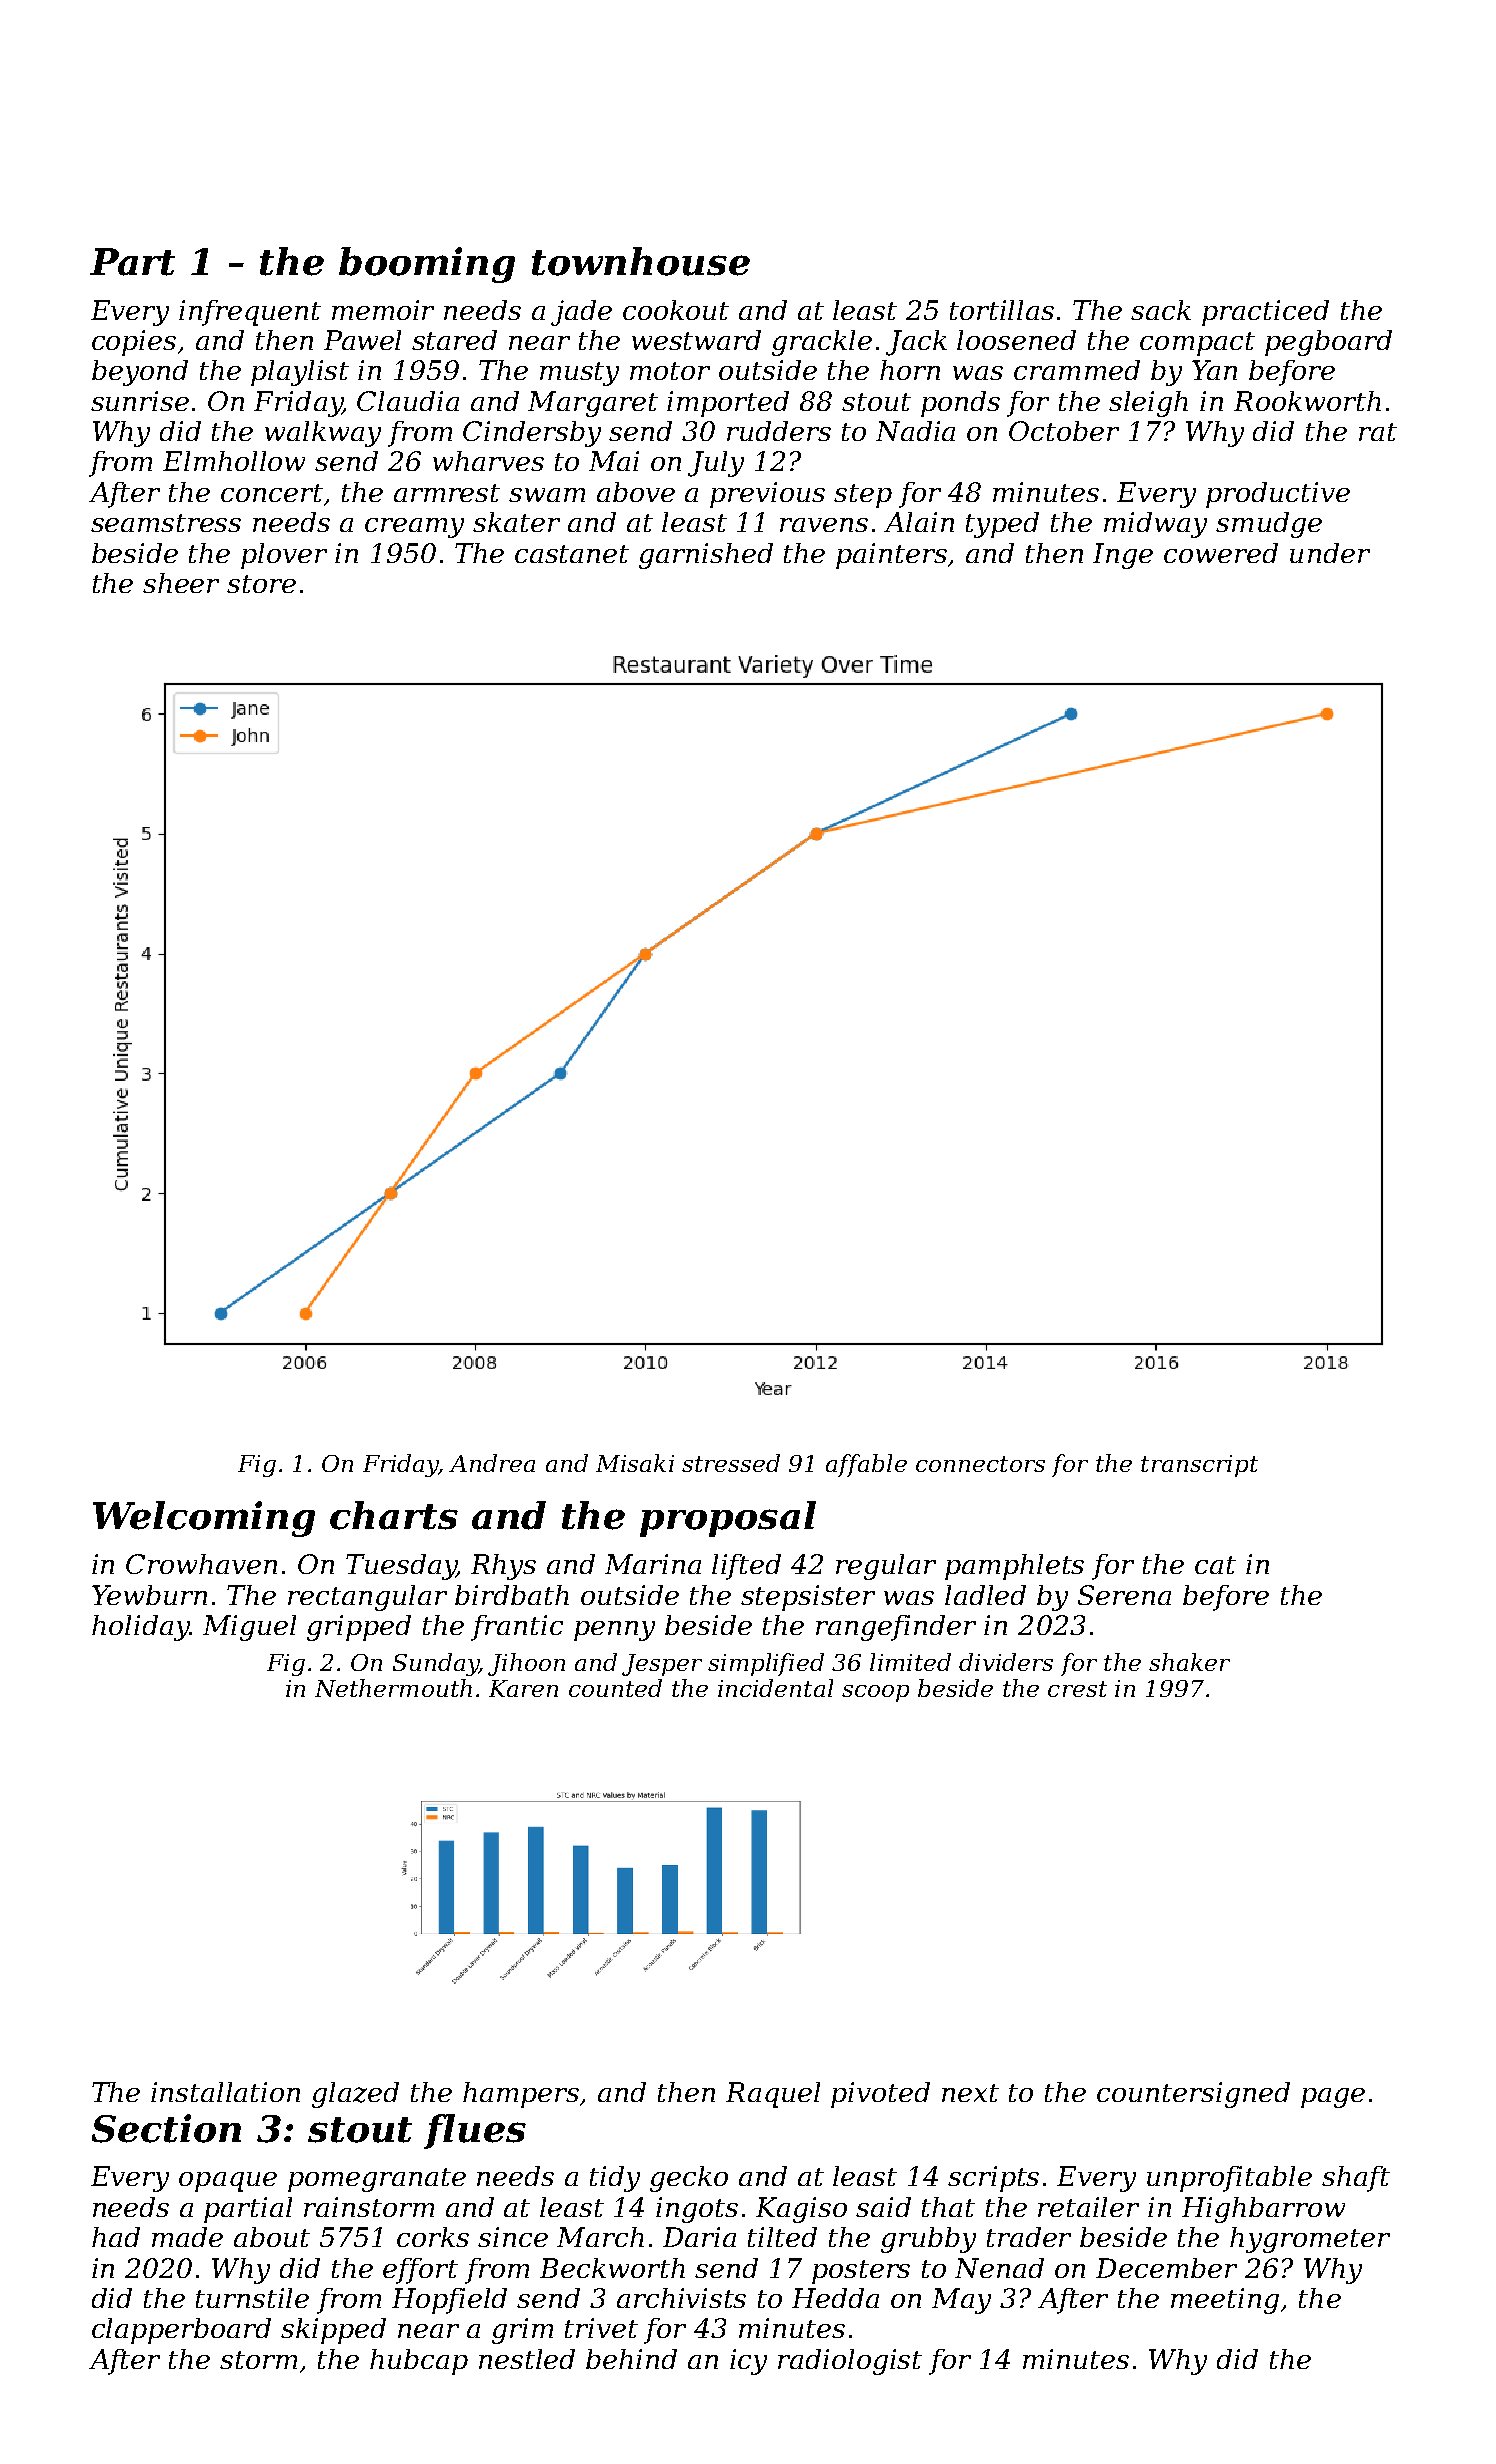  Describe the element at coordinates (1199, 1466) in the document. I see `transcript` at that location.
